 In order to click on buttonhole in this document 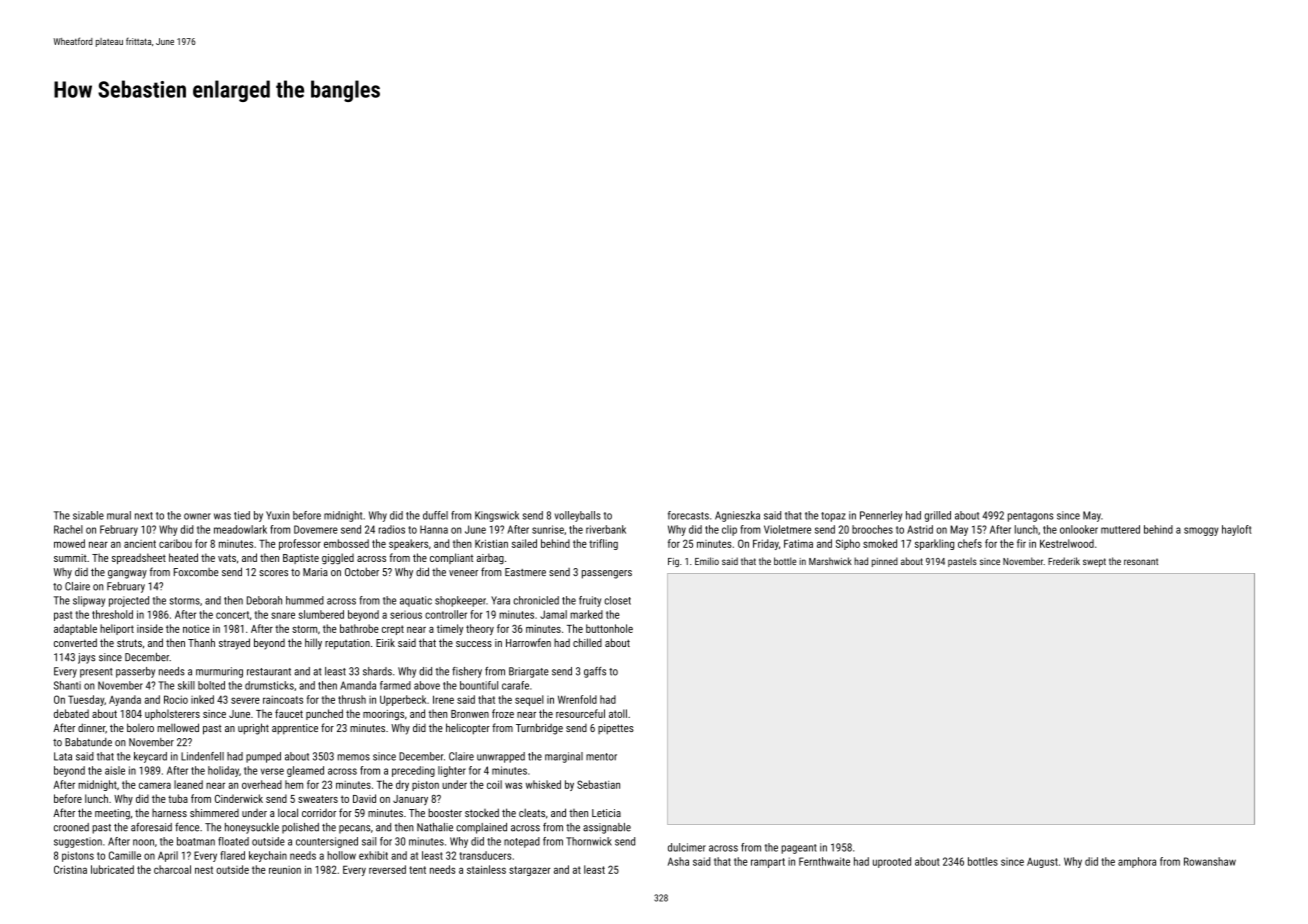, I will do `click(609, 628)`.
